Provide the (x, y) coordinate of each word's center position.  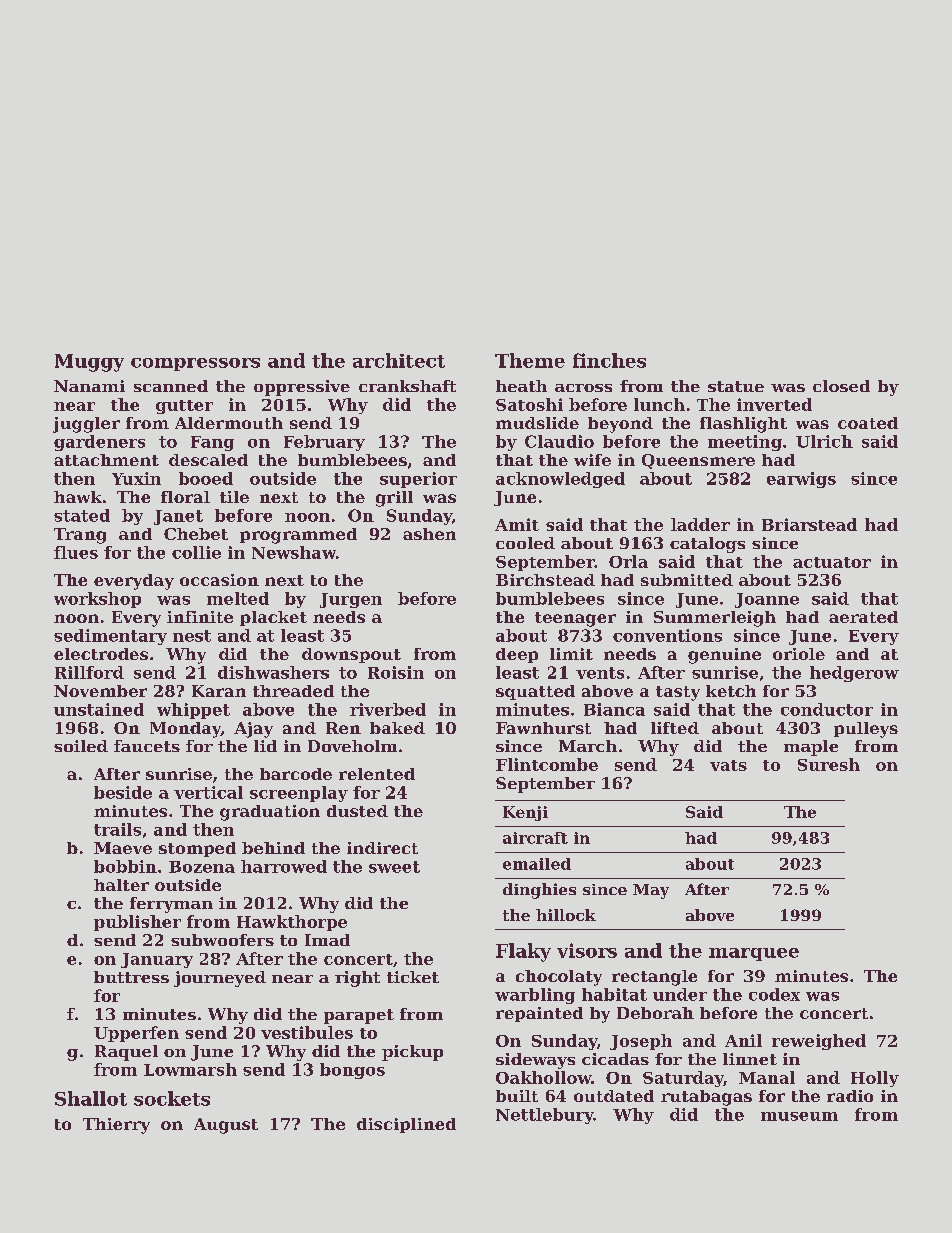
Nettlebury (545, 1116)
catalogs (707, 545)
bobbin (125, 866)
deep (517, 655)
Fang (212, 443)
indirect (382, 848)
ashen (429, 534)
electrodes (101, 654)
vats (728, 765)
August (226, 1126)
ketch (731, 691)
